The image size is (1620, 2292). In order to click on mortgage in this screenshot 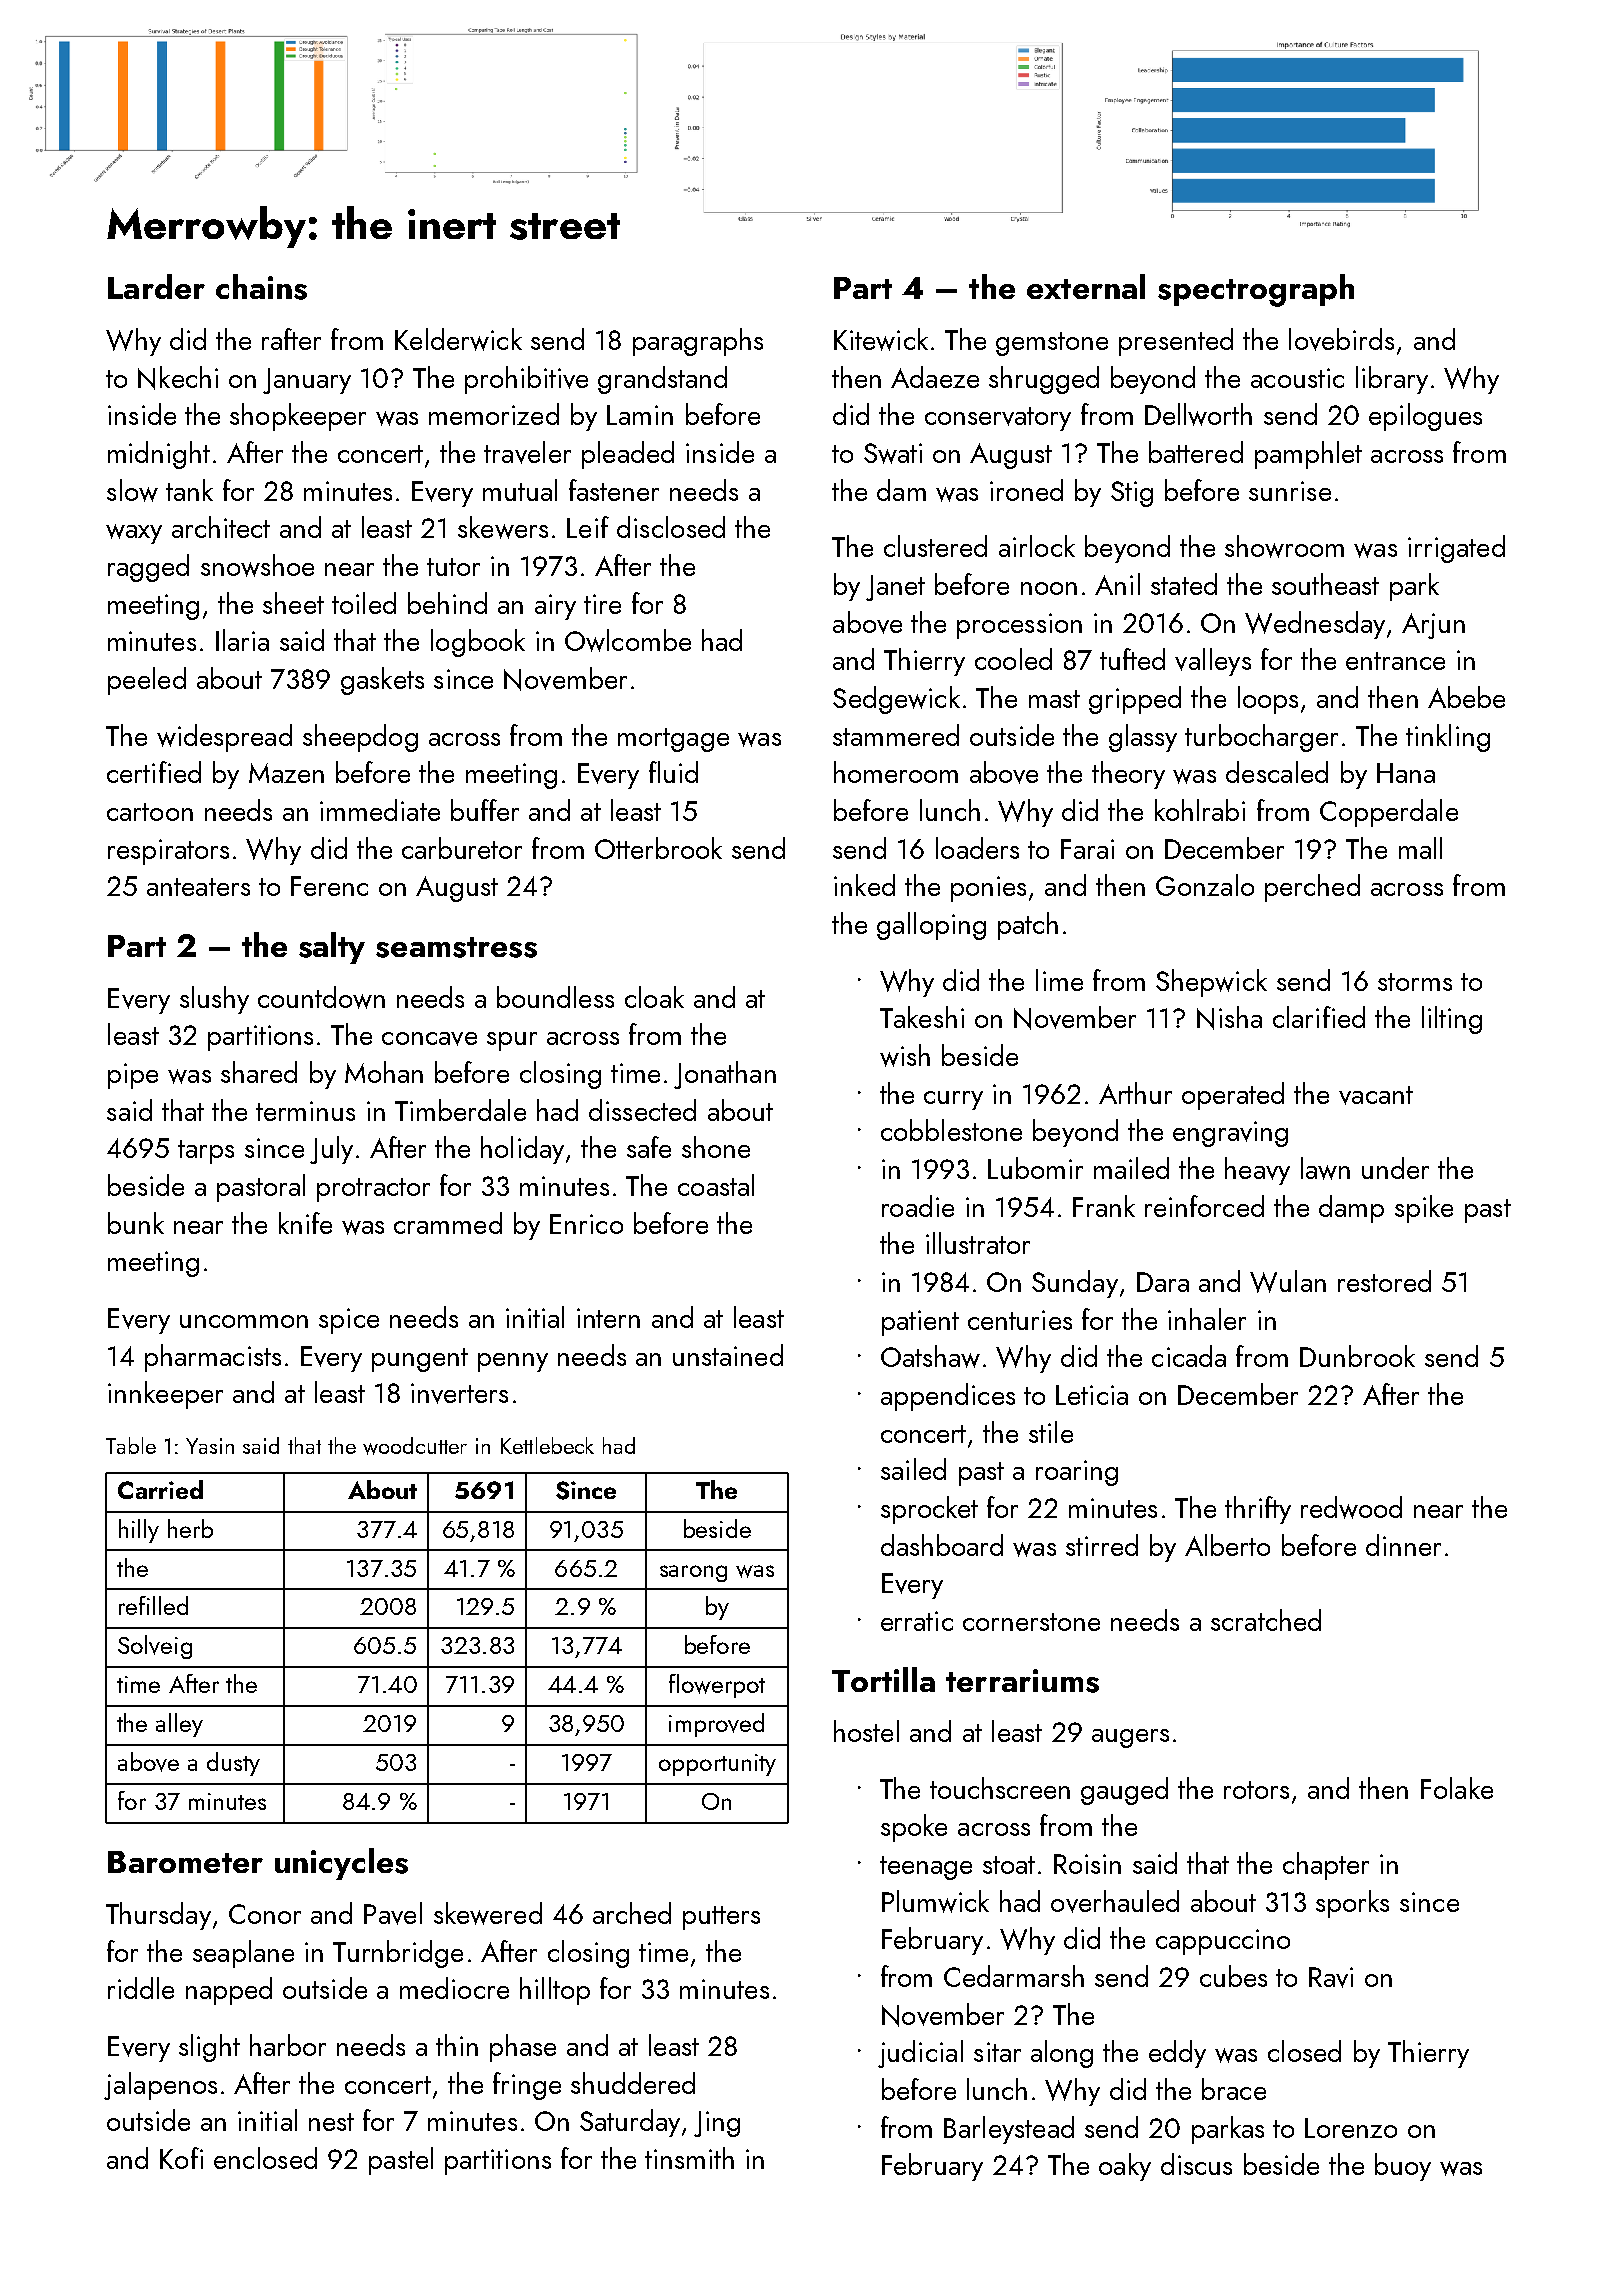, I will do `click(673, 740)`.
